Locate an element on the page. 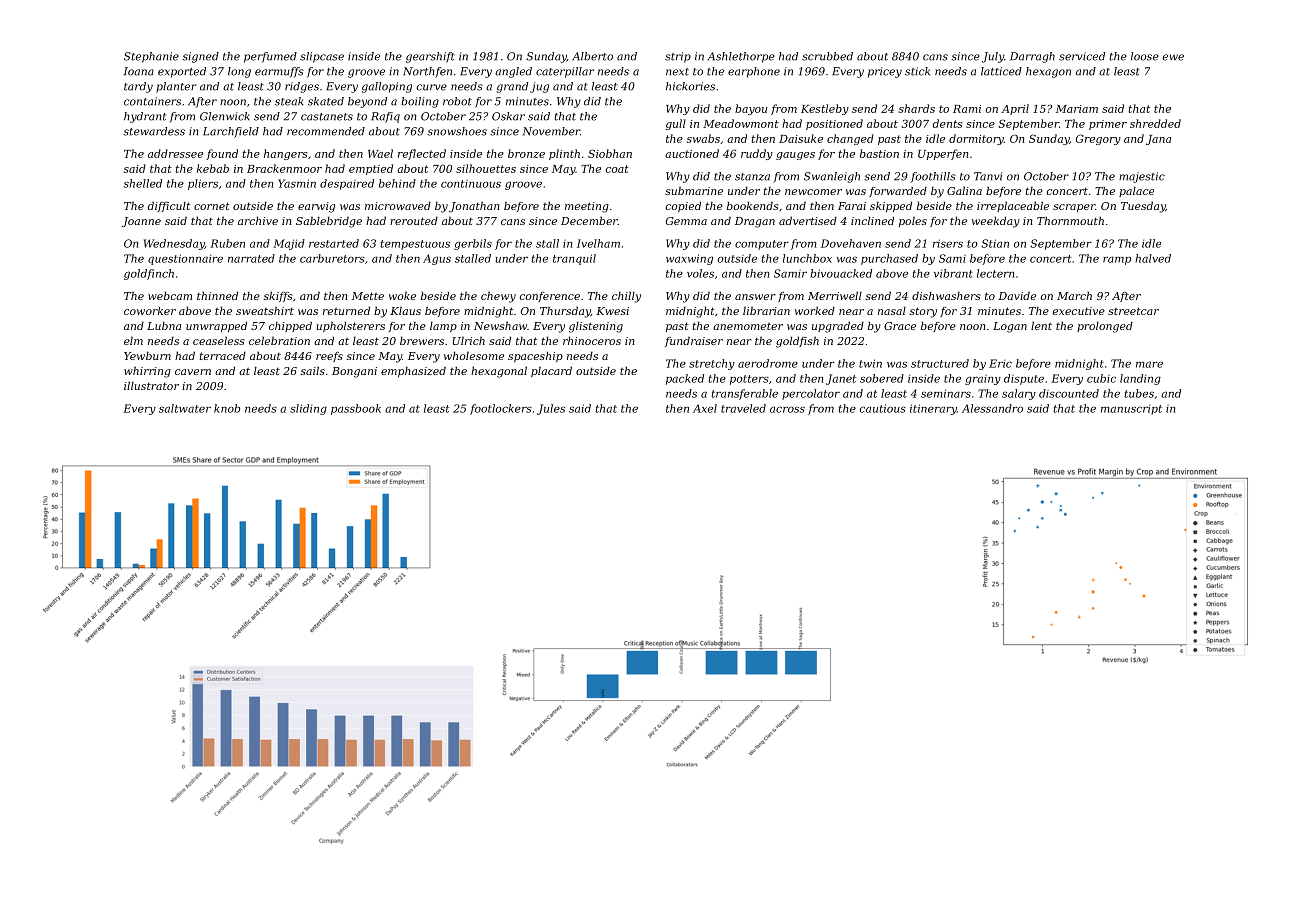 This document has height=924, width=1308. Sablebridge is located at coordinates (329, 222).
